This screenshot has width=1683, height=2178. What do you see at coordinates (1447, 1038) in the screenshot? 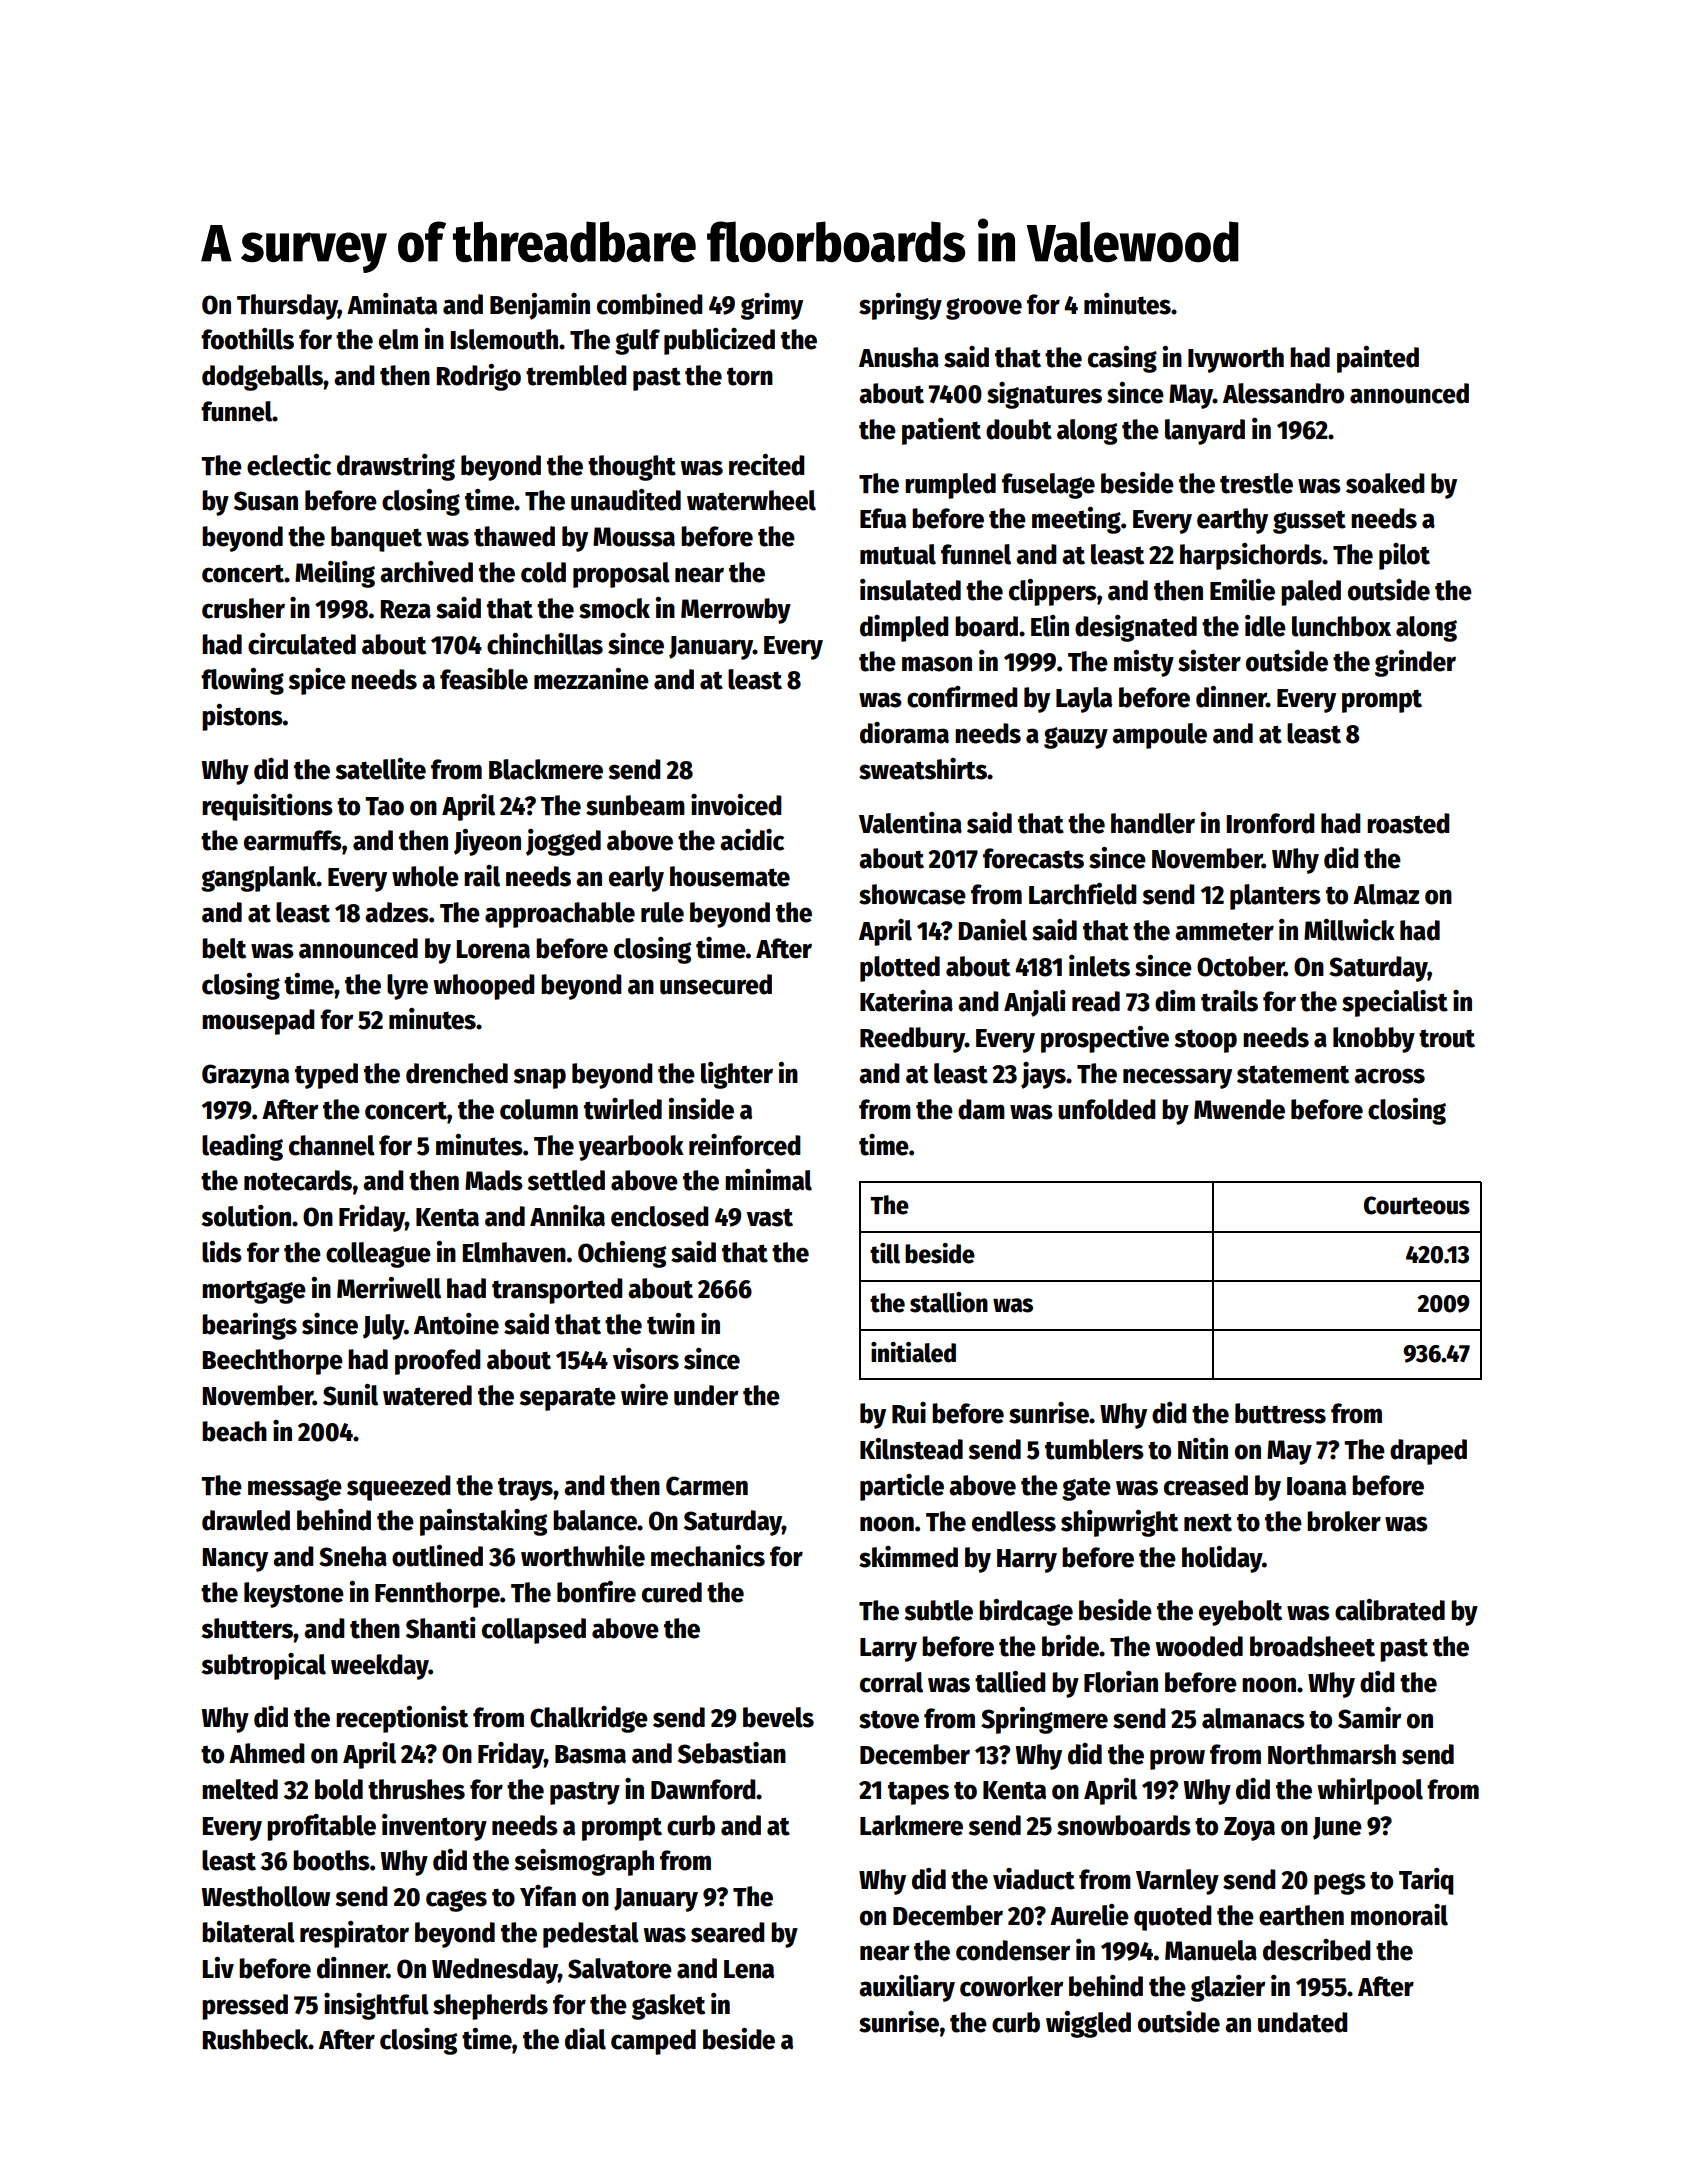
I see `trout` at bounding box center [1447, 1038].
